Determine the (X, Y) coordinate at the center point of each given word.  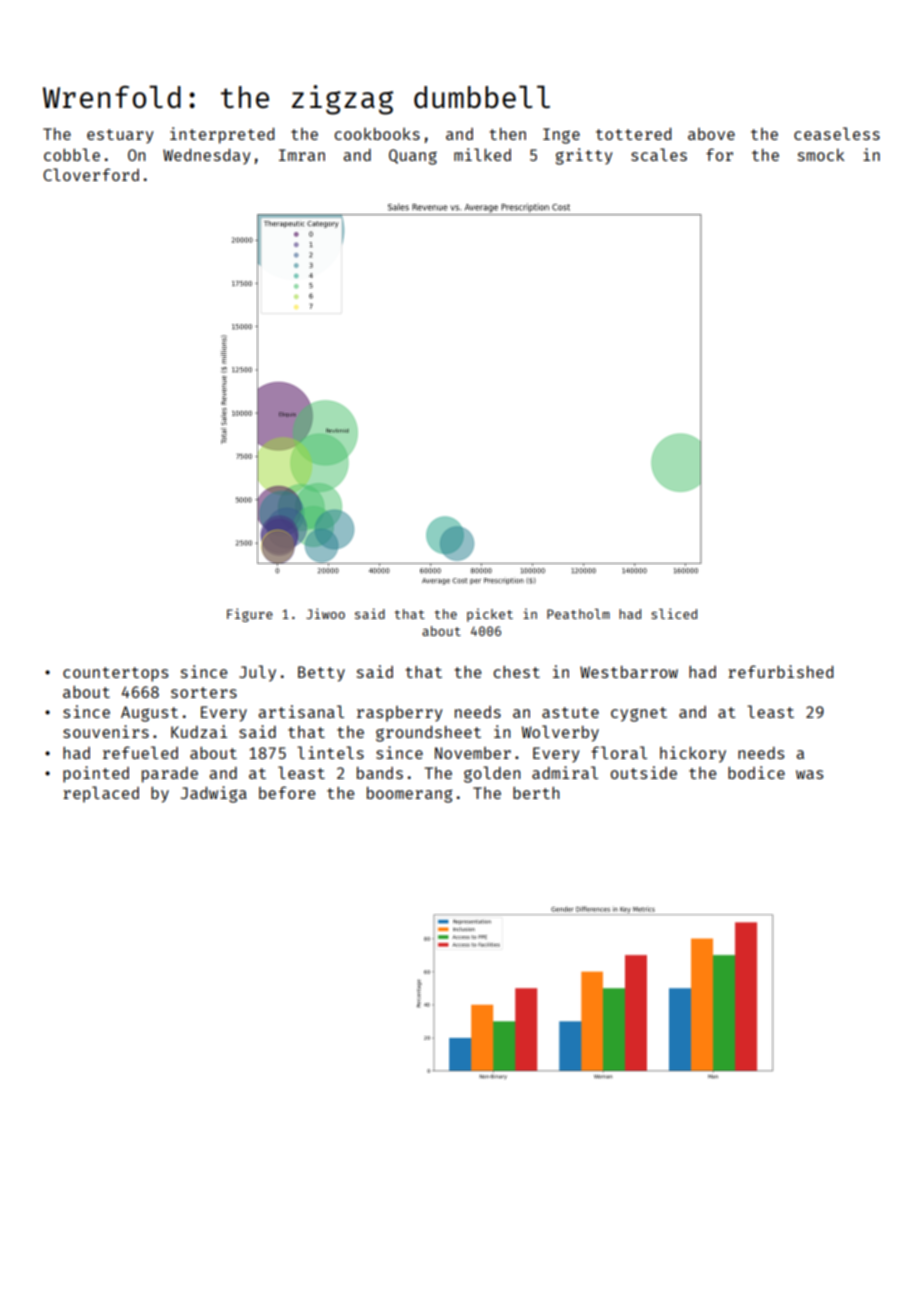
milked (482, 154)
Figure (250, 615)
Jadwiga (214, 794)
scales (659, 154)
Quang (413, 157)
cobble (72, 154)
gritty (584, 156)
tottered (633, 134)
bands (380, 773)
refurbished (780, 671)
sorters (204, 692)
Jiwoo (325, 613)
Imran (302, 155)
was (809, 774)
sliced (674, 613)
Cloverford (91, 174)
